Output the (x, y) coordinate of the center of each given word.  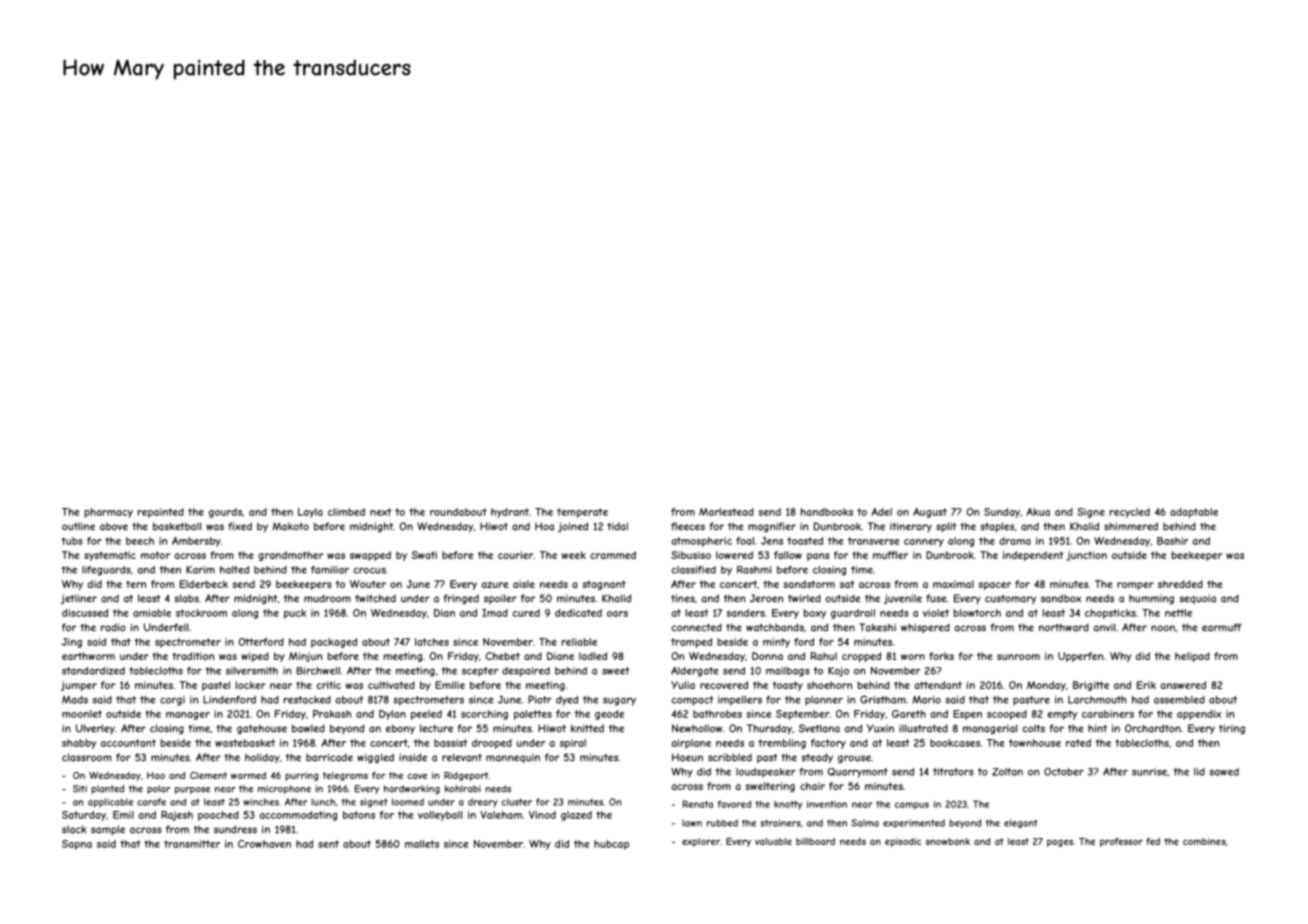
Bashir (1172, 541)
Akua (1038, 512)
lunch (323, 802)
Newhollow (697, 728)
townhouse (1035, 743)
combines (1204, 841)
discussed (85, 613)
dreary (483, 803)
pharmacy (109, 513)
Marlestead (726, 512)
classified (694, 570)
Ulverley (95, 729)
